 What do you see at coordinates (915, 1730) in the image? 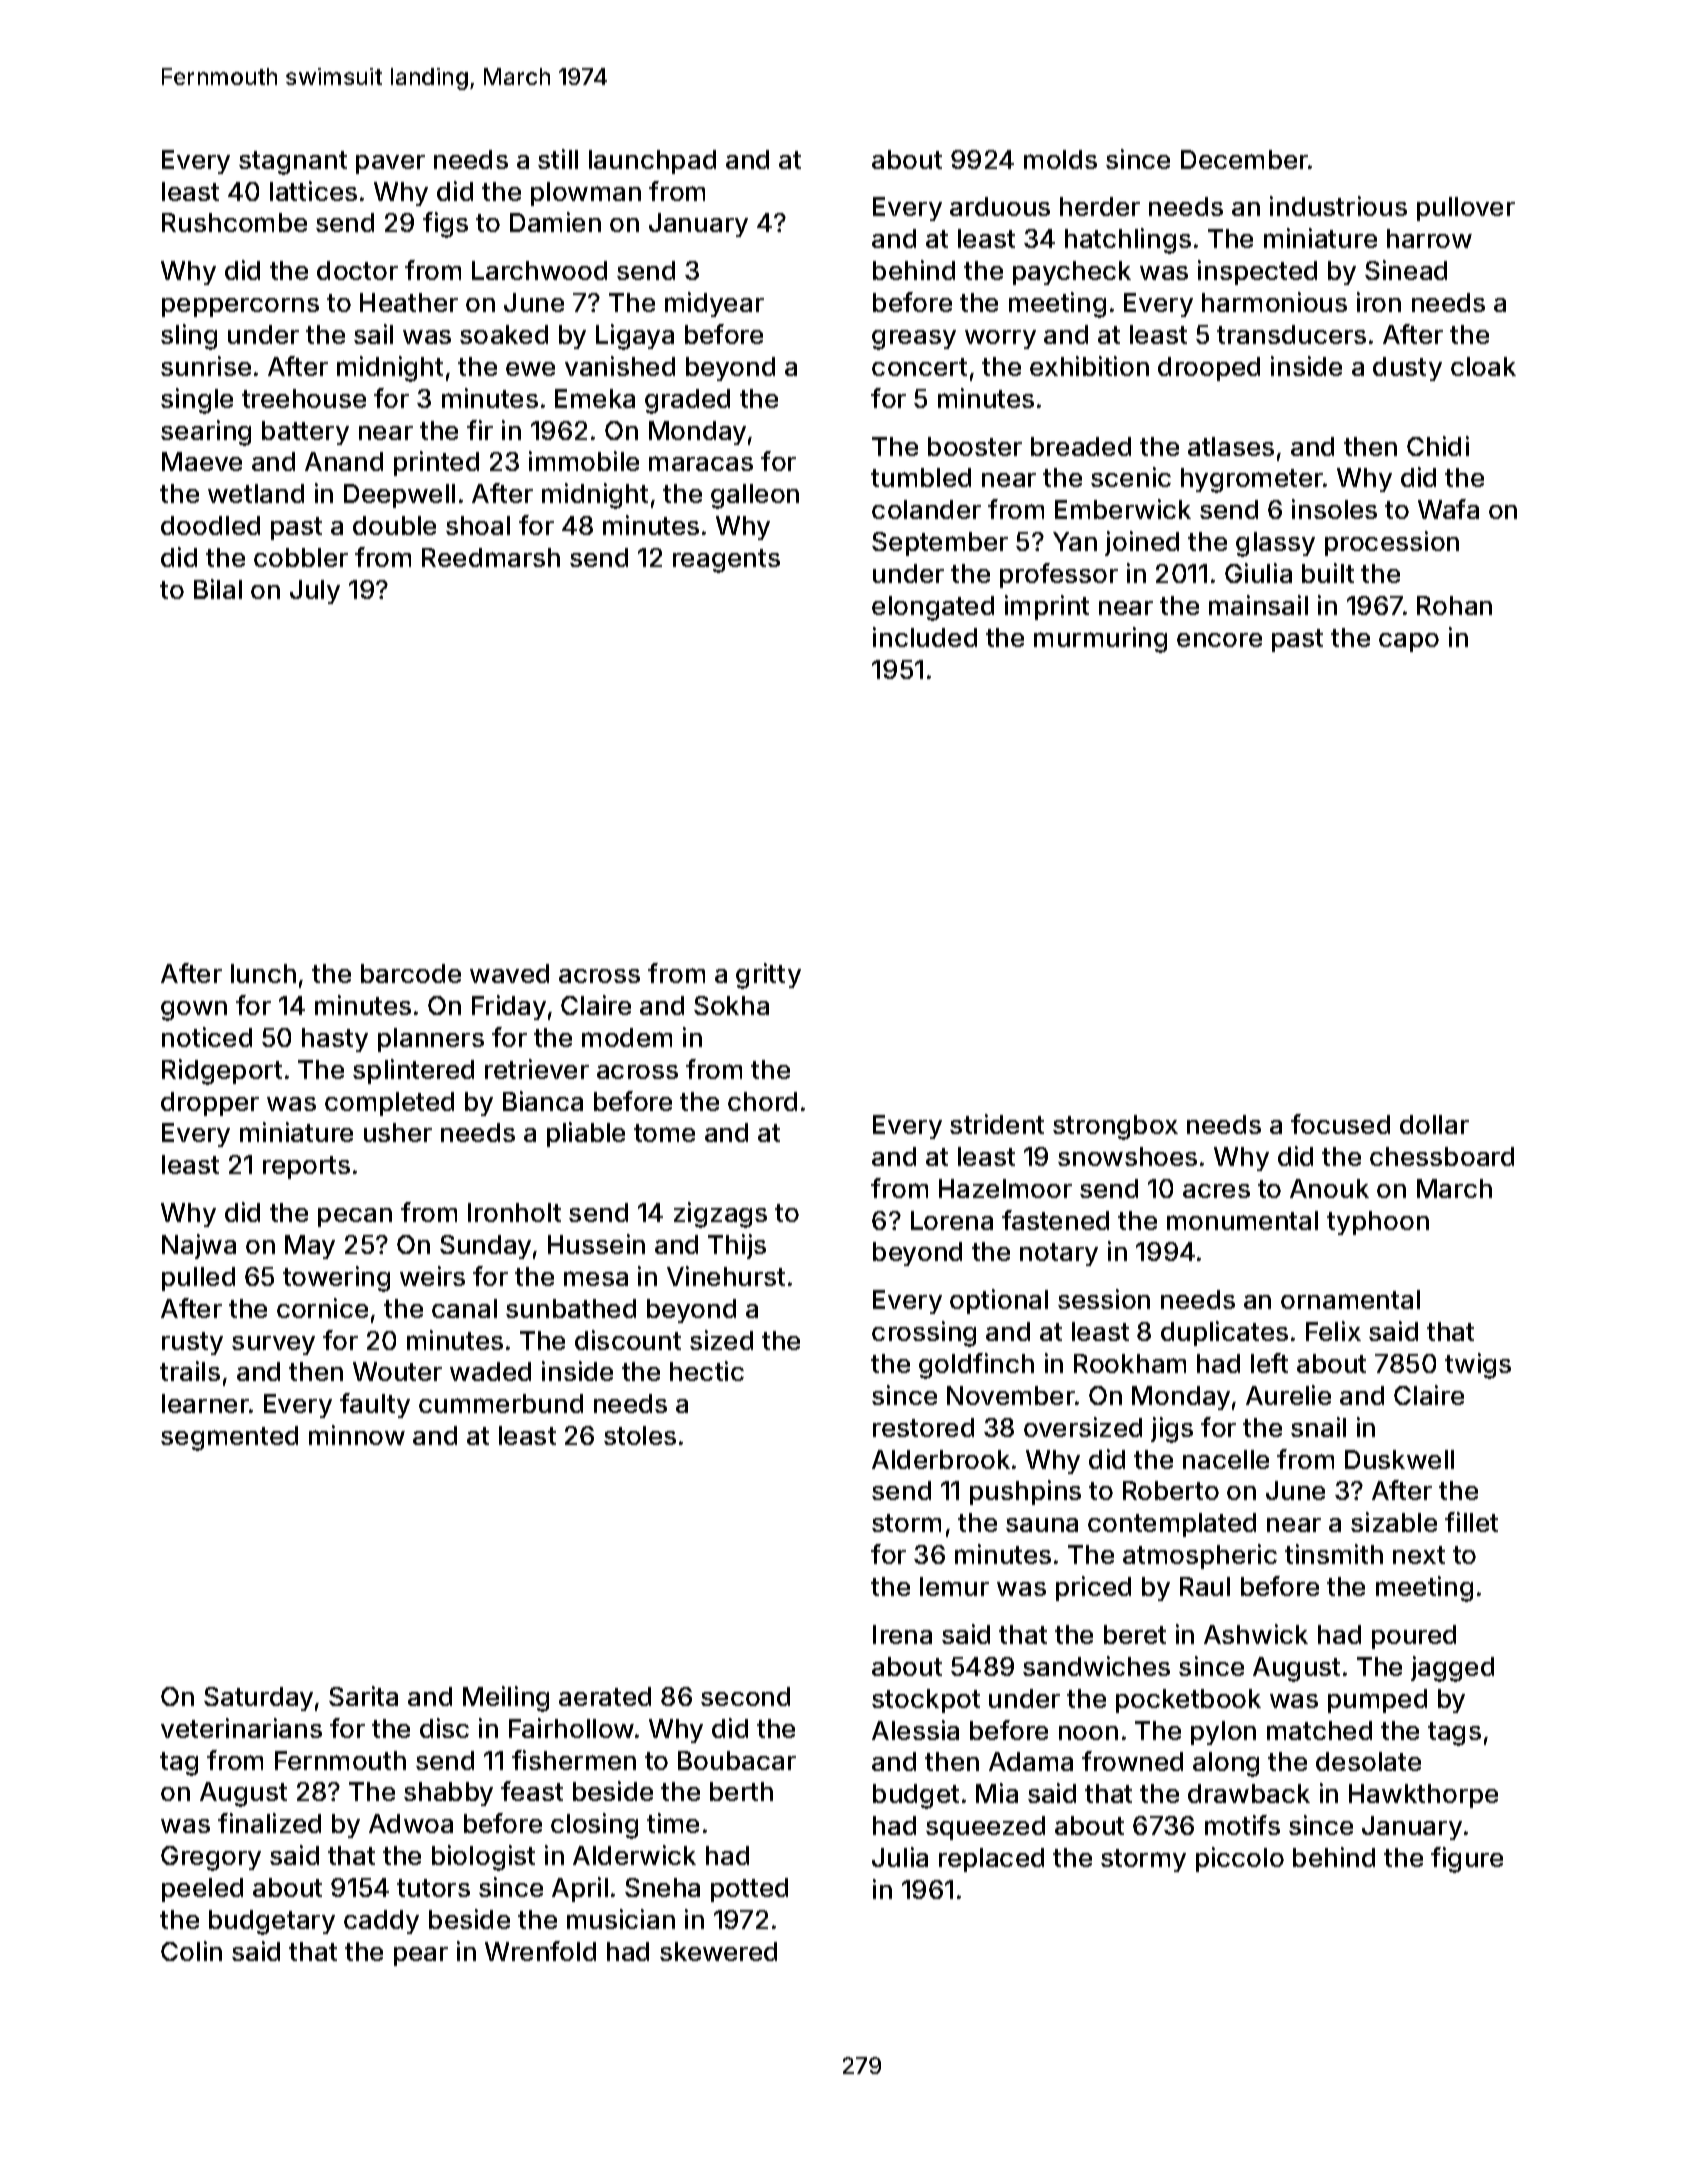
I see `Alessia` at bounding box center [915, 1730].
